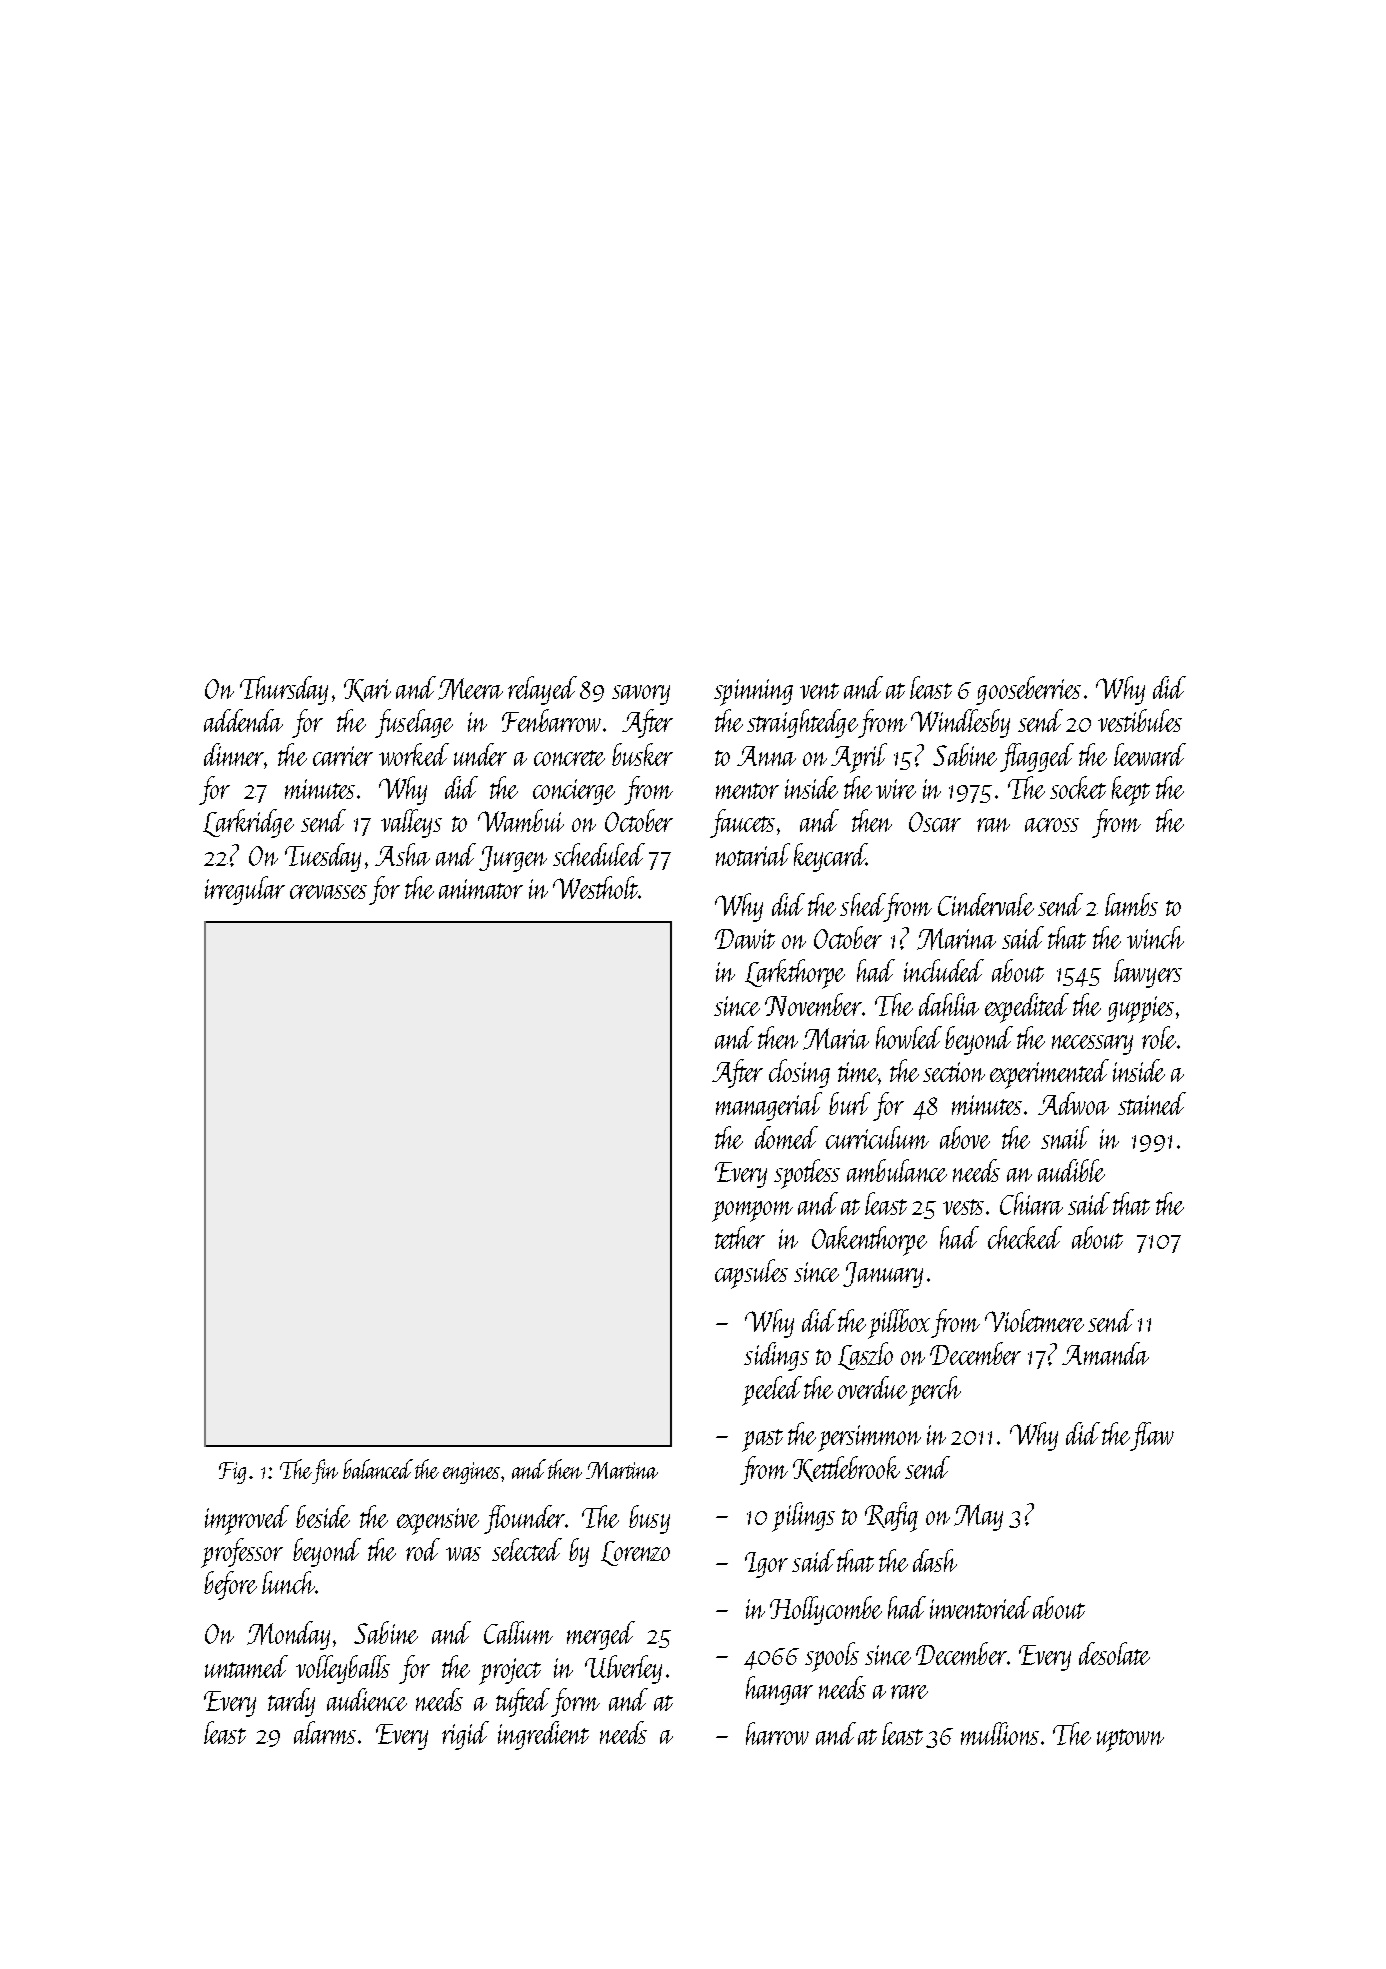  I want to click on was, so click(463, 1554).
